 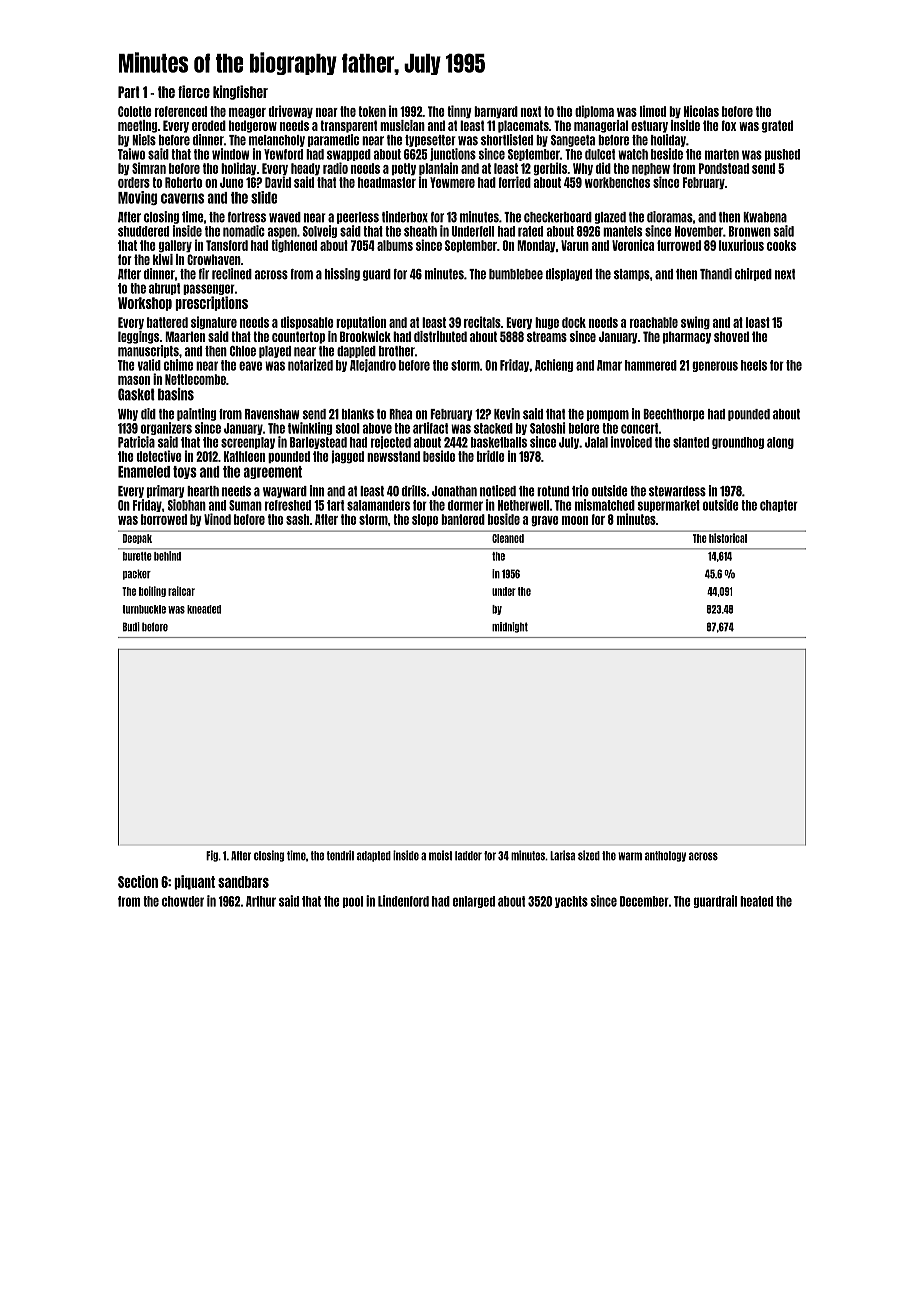 I want to click on Budi, so click(x=131, y=627).
